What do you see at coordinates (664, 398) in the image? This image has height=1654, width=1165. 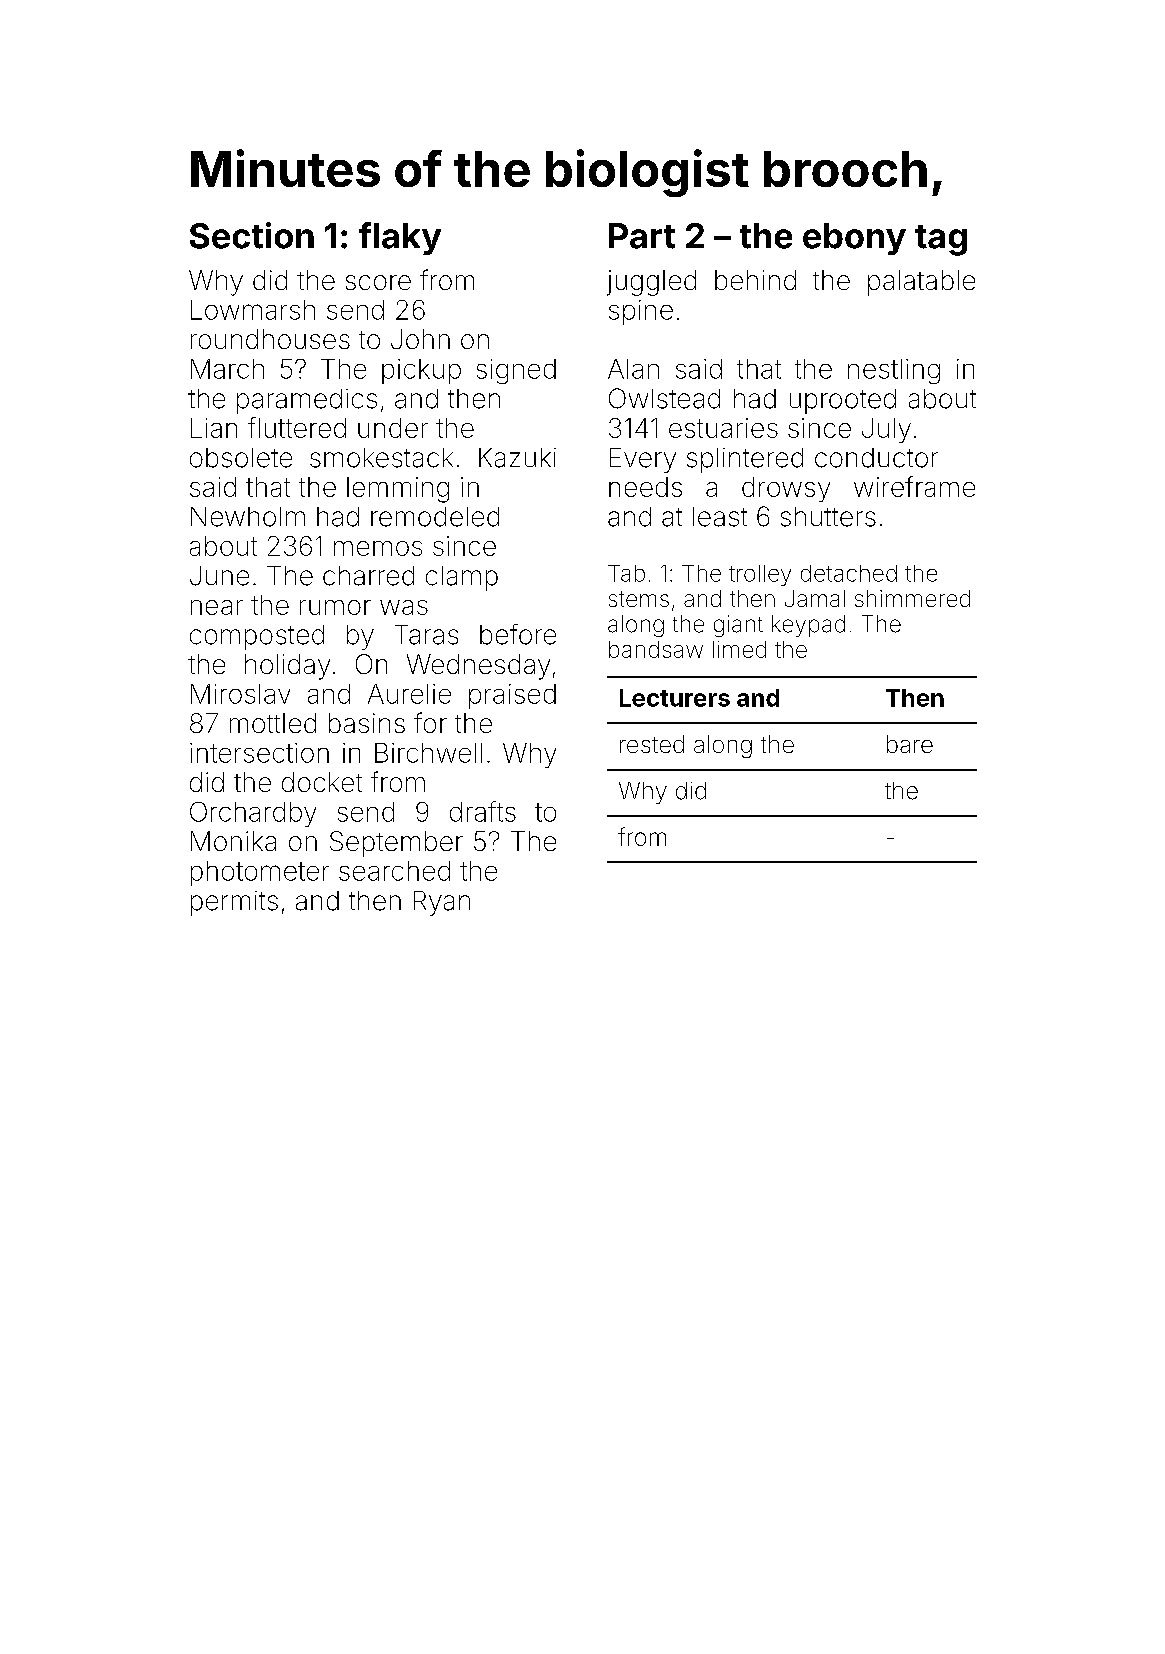 I see `Owlstead` at bounding box center [664, 398].
